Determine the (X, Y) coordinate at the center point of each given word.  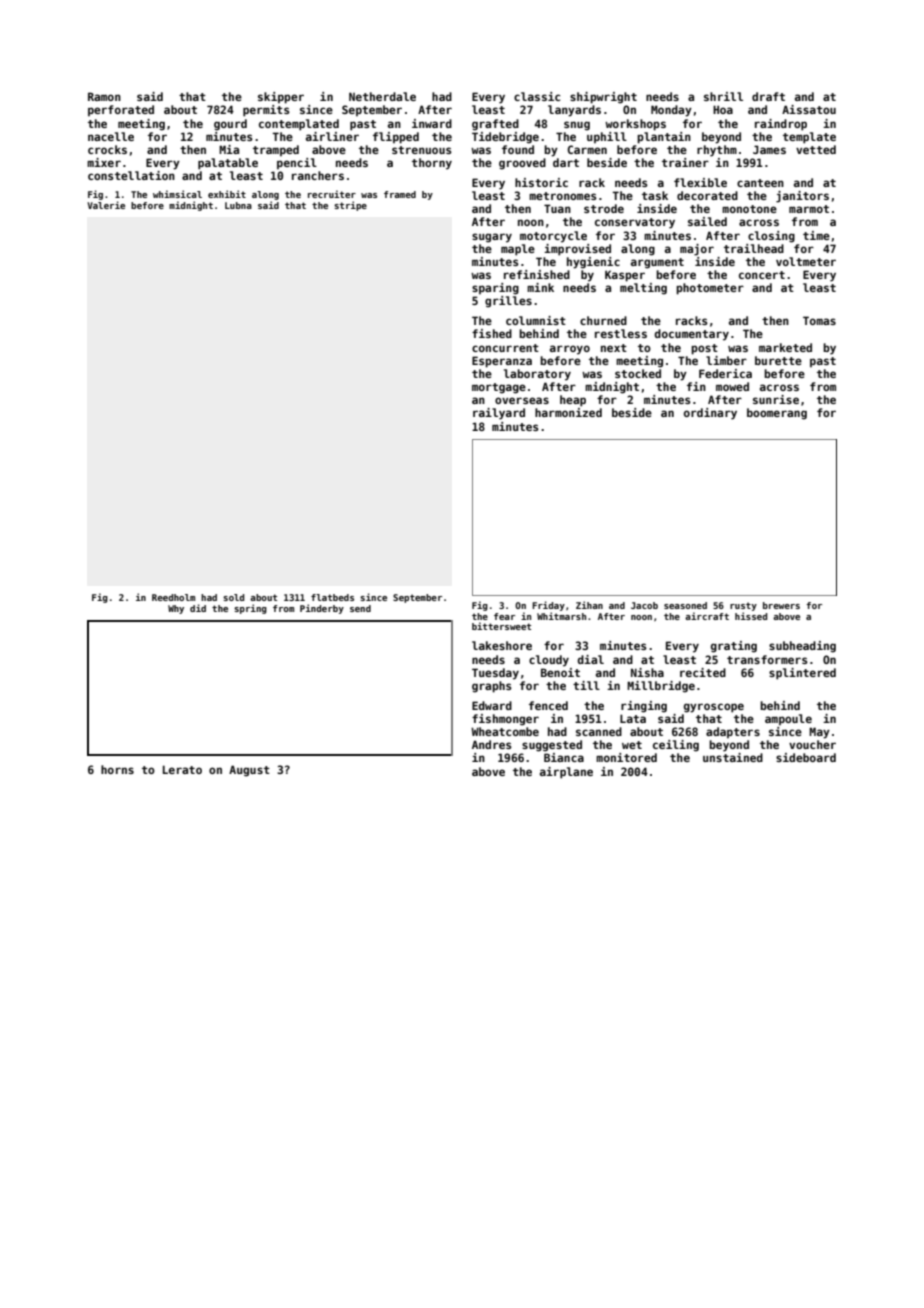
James (769, 149)
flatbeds (332, 597)
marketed (785, 347)
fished (492, 333)
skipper (281, 98)
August (249, 771)
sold (233, 597)
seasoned (685, 605)
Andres (492, 744)
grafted (495, 125)
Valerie (106, 205)
